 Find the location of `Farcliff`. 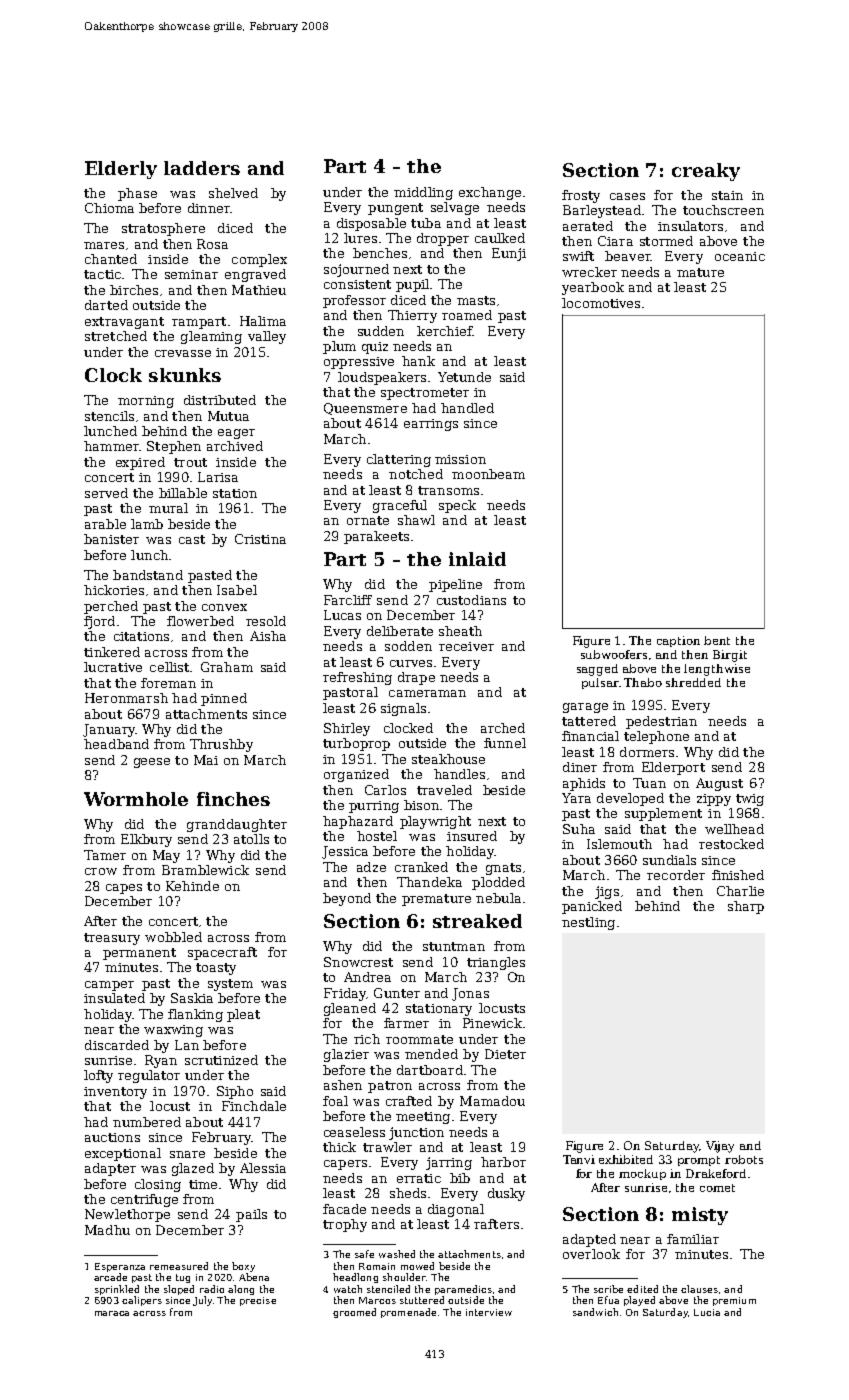

Farcliff is located at coordinates (348, 600).
